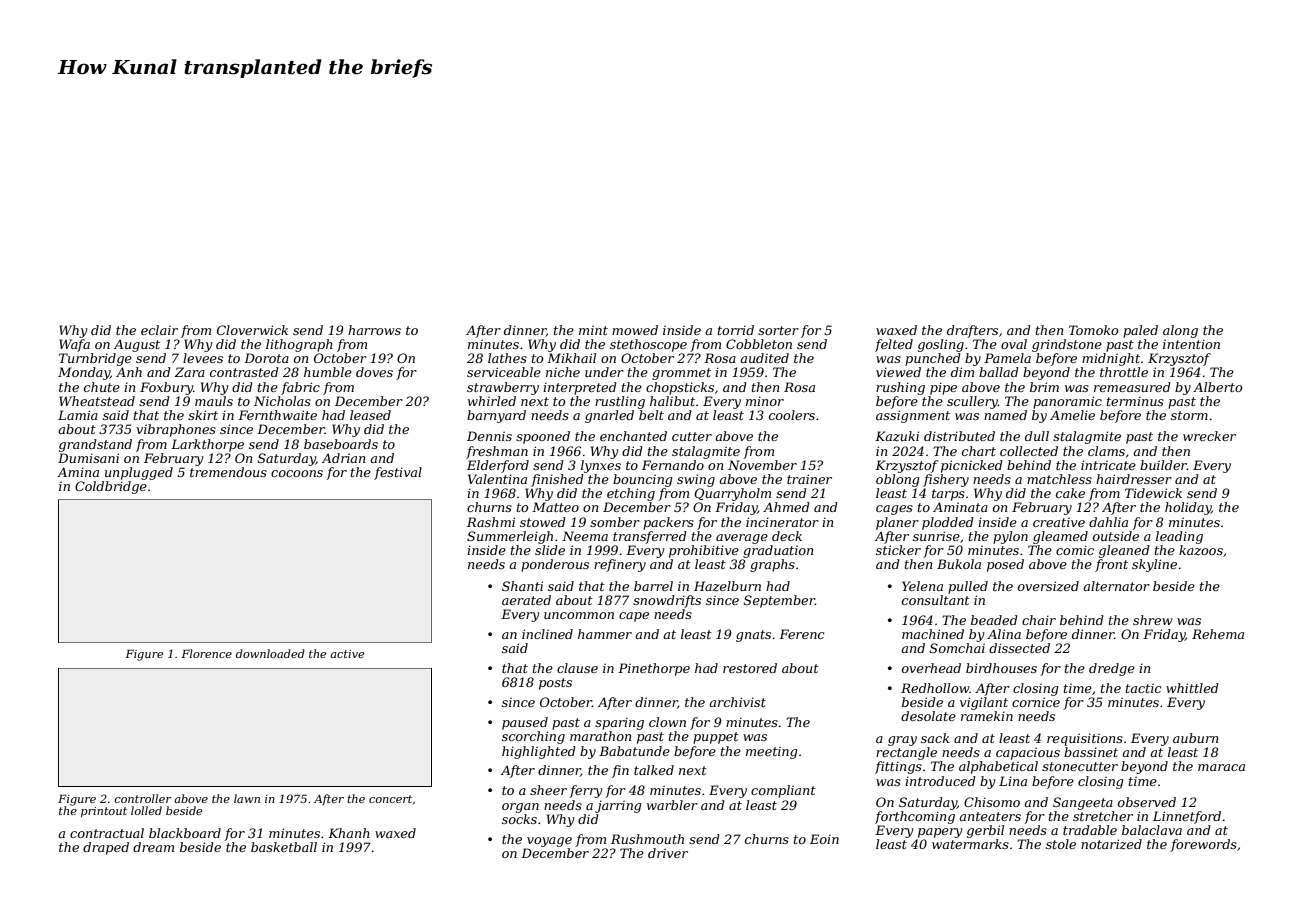  Describe the element at coordinates (492, 401) in the screenshot. I see `whirled` at that location.
